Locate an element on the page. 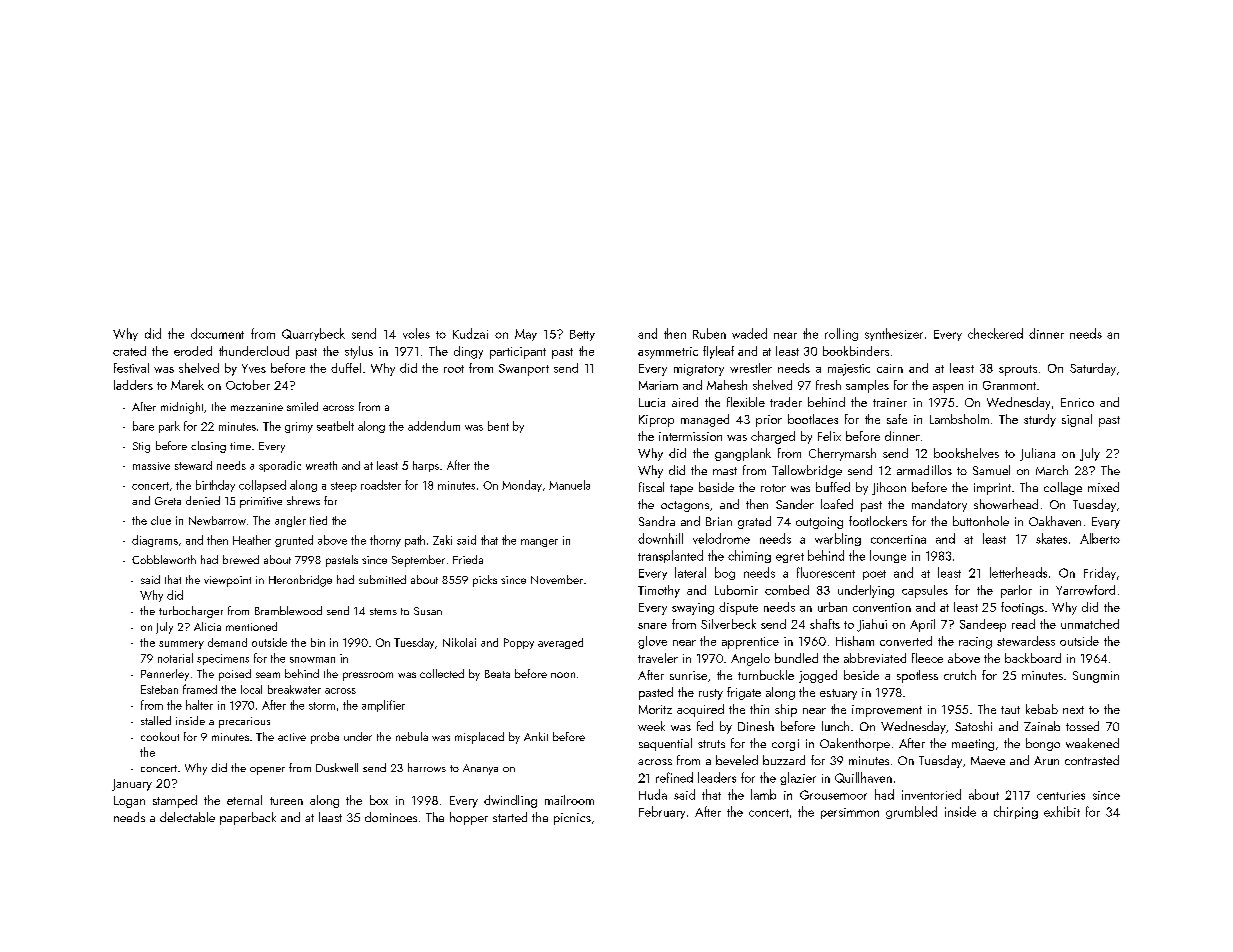 This page has height=952, width=1233. imprint is located at coordinates (992, 489).
